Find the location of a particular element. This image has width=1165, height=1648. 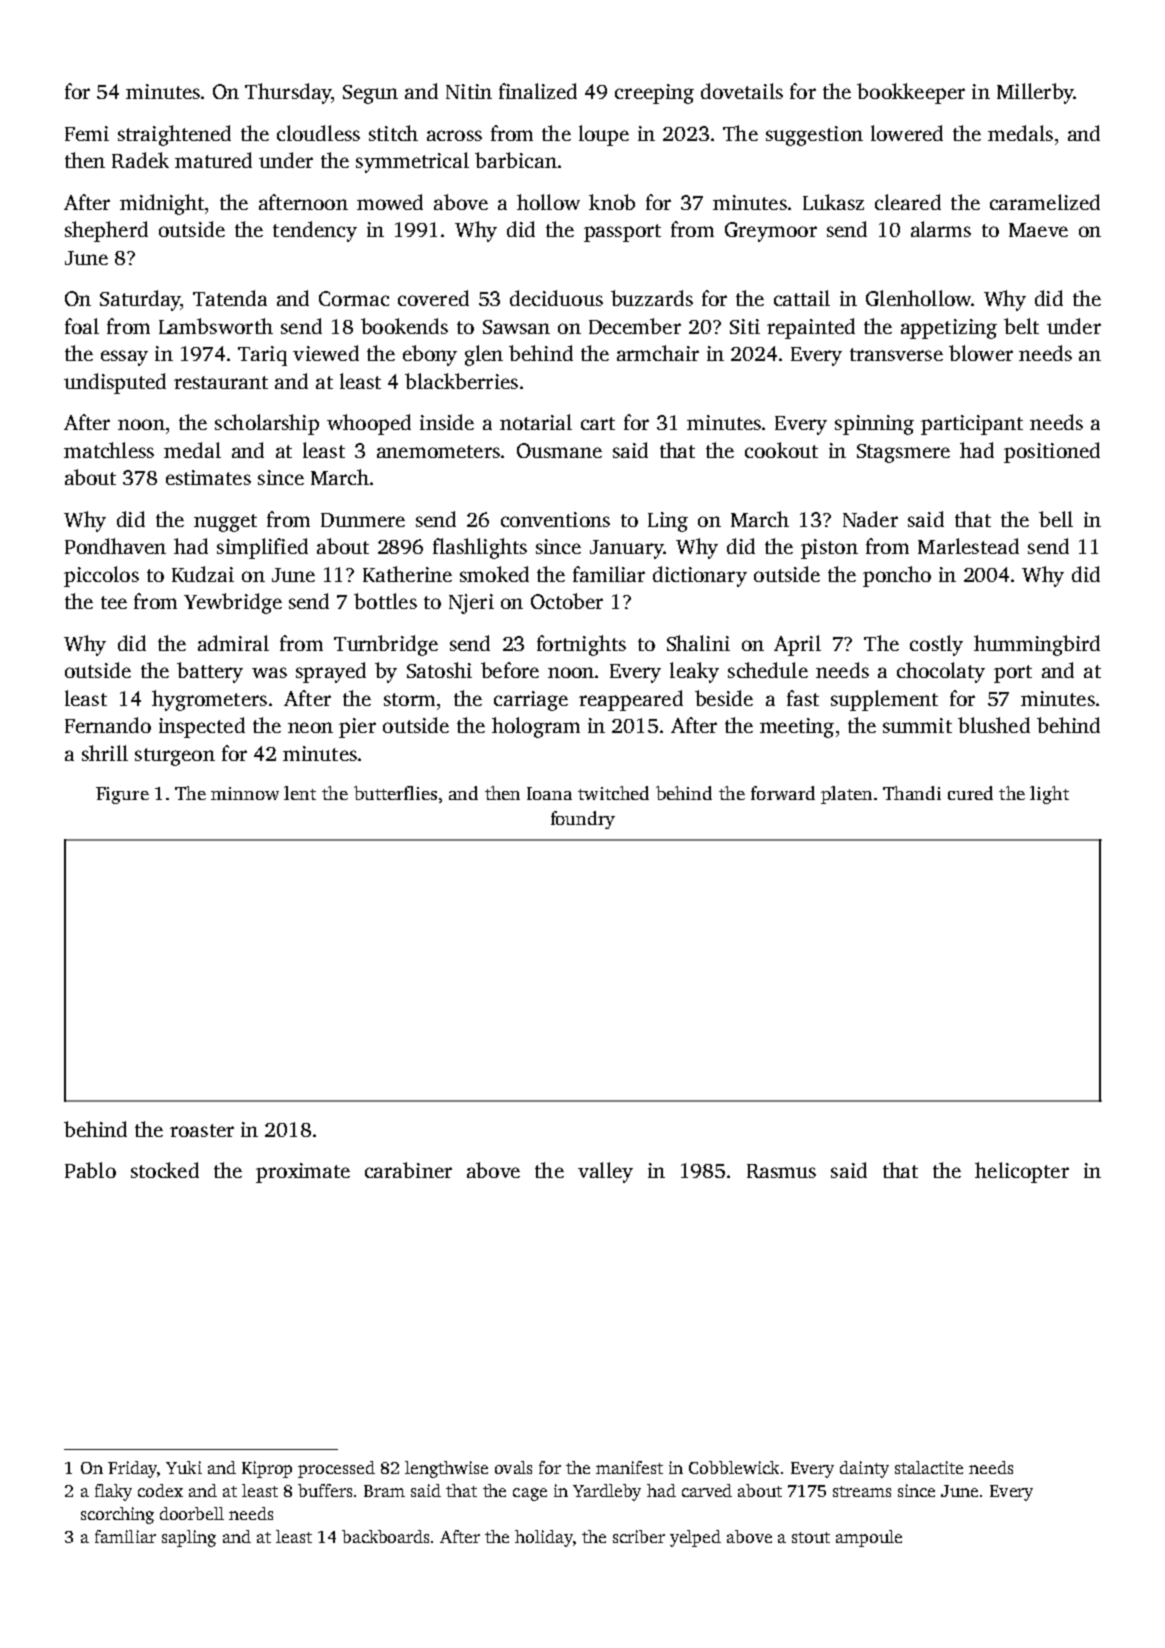

knob is located at coordinates (612, 202).
